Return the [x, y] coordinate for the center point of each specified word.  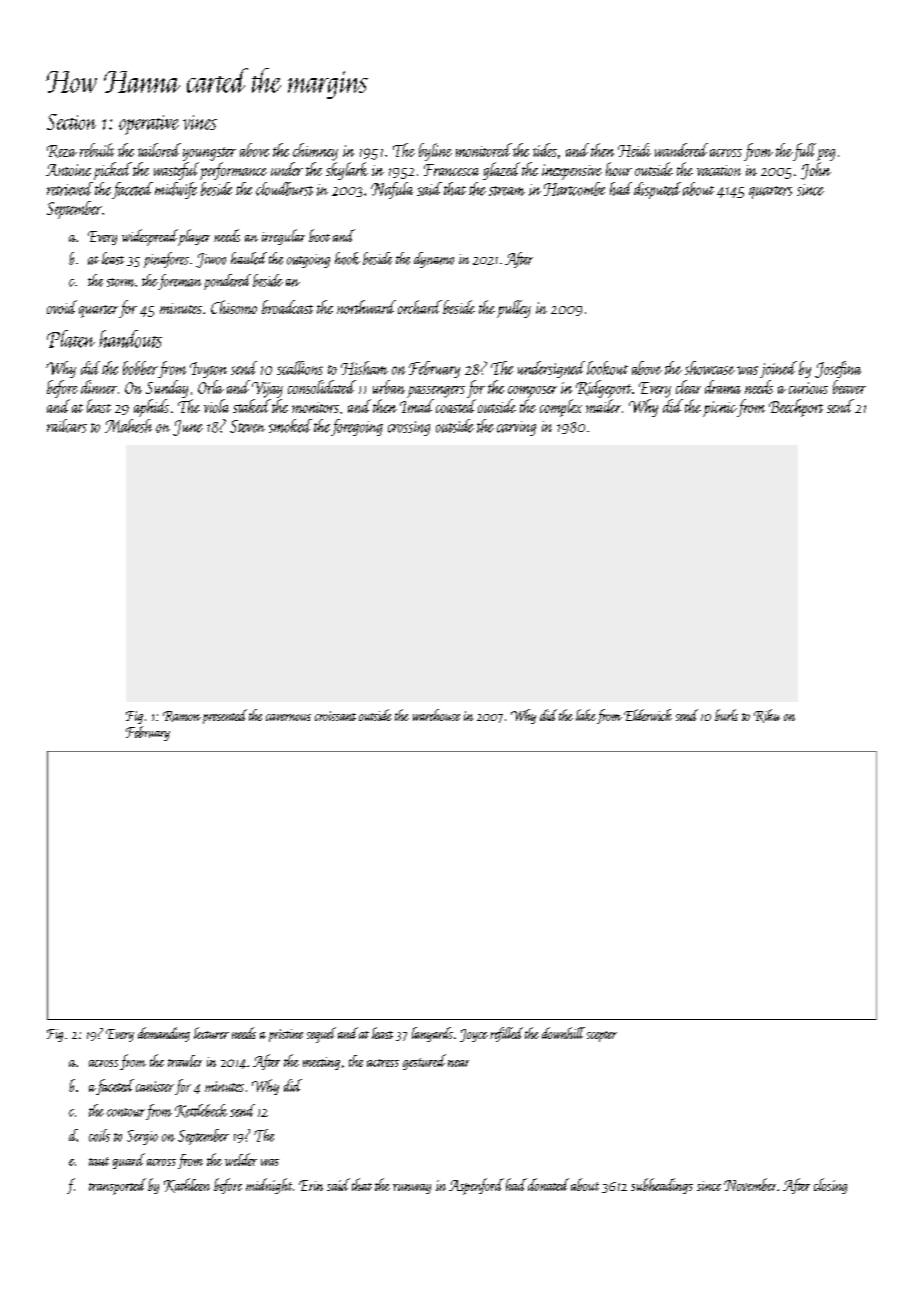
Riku [767, 716]
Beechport [796, 408]
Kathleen [187, 1185]
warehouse [436, 715]
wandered [681, 150]
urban [389, 387]
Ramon [182, 716]
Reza [62, 151]
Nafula [392, 190]
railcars [67, 426]
